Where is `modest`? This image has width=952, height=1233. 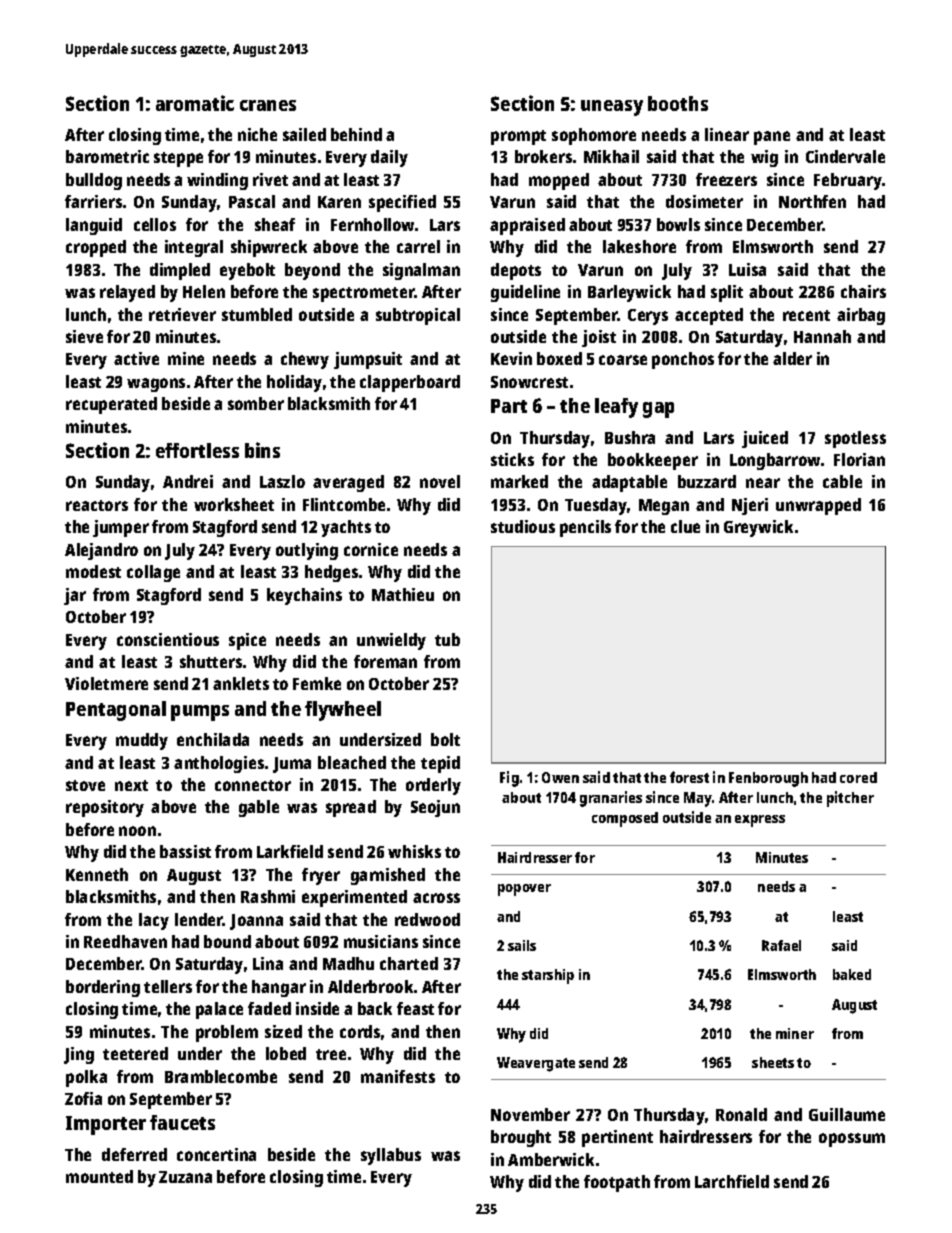 modest is located at coordinates (93, 571).
